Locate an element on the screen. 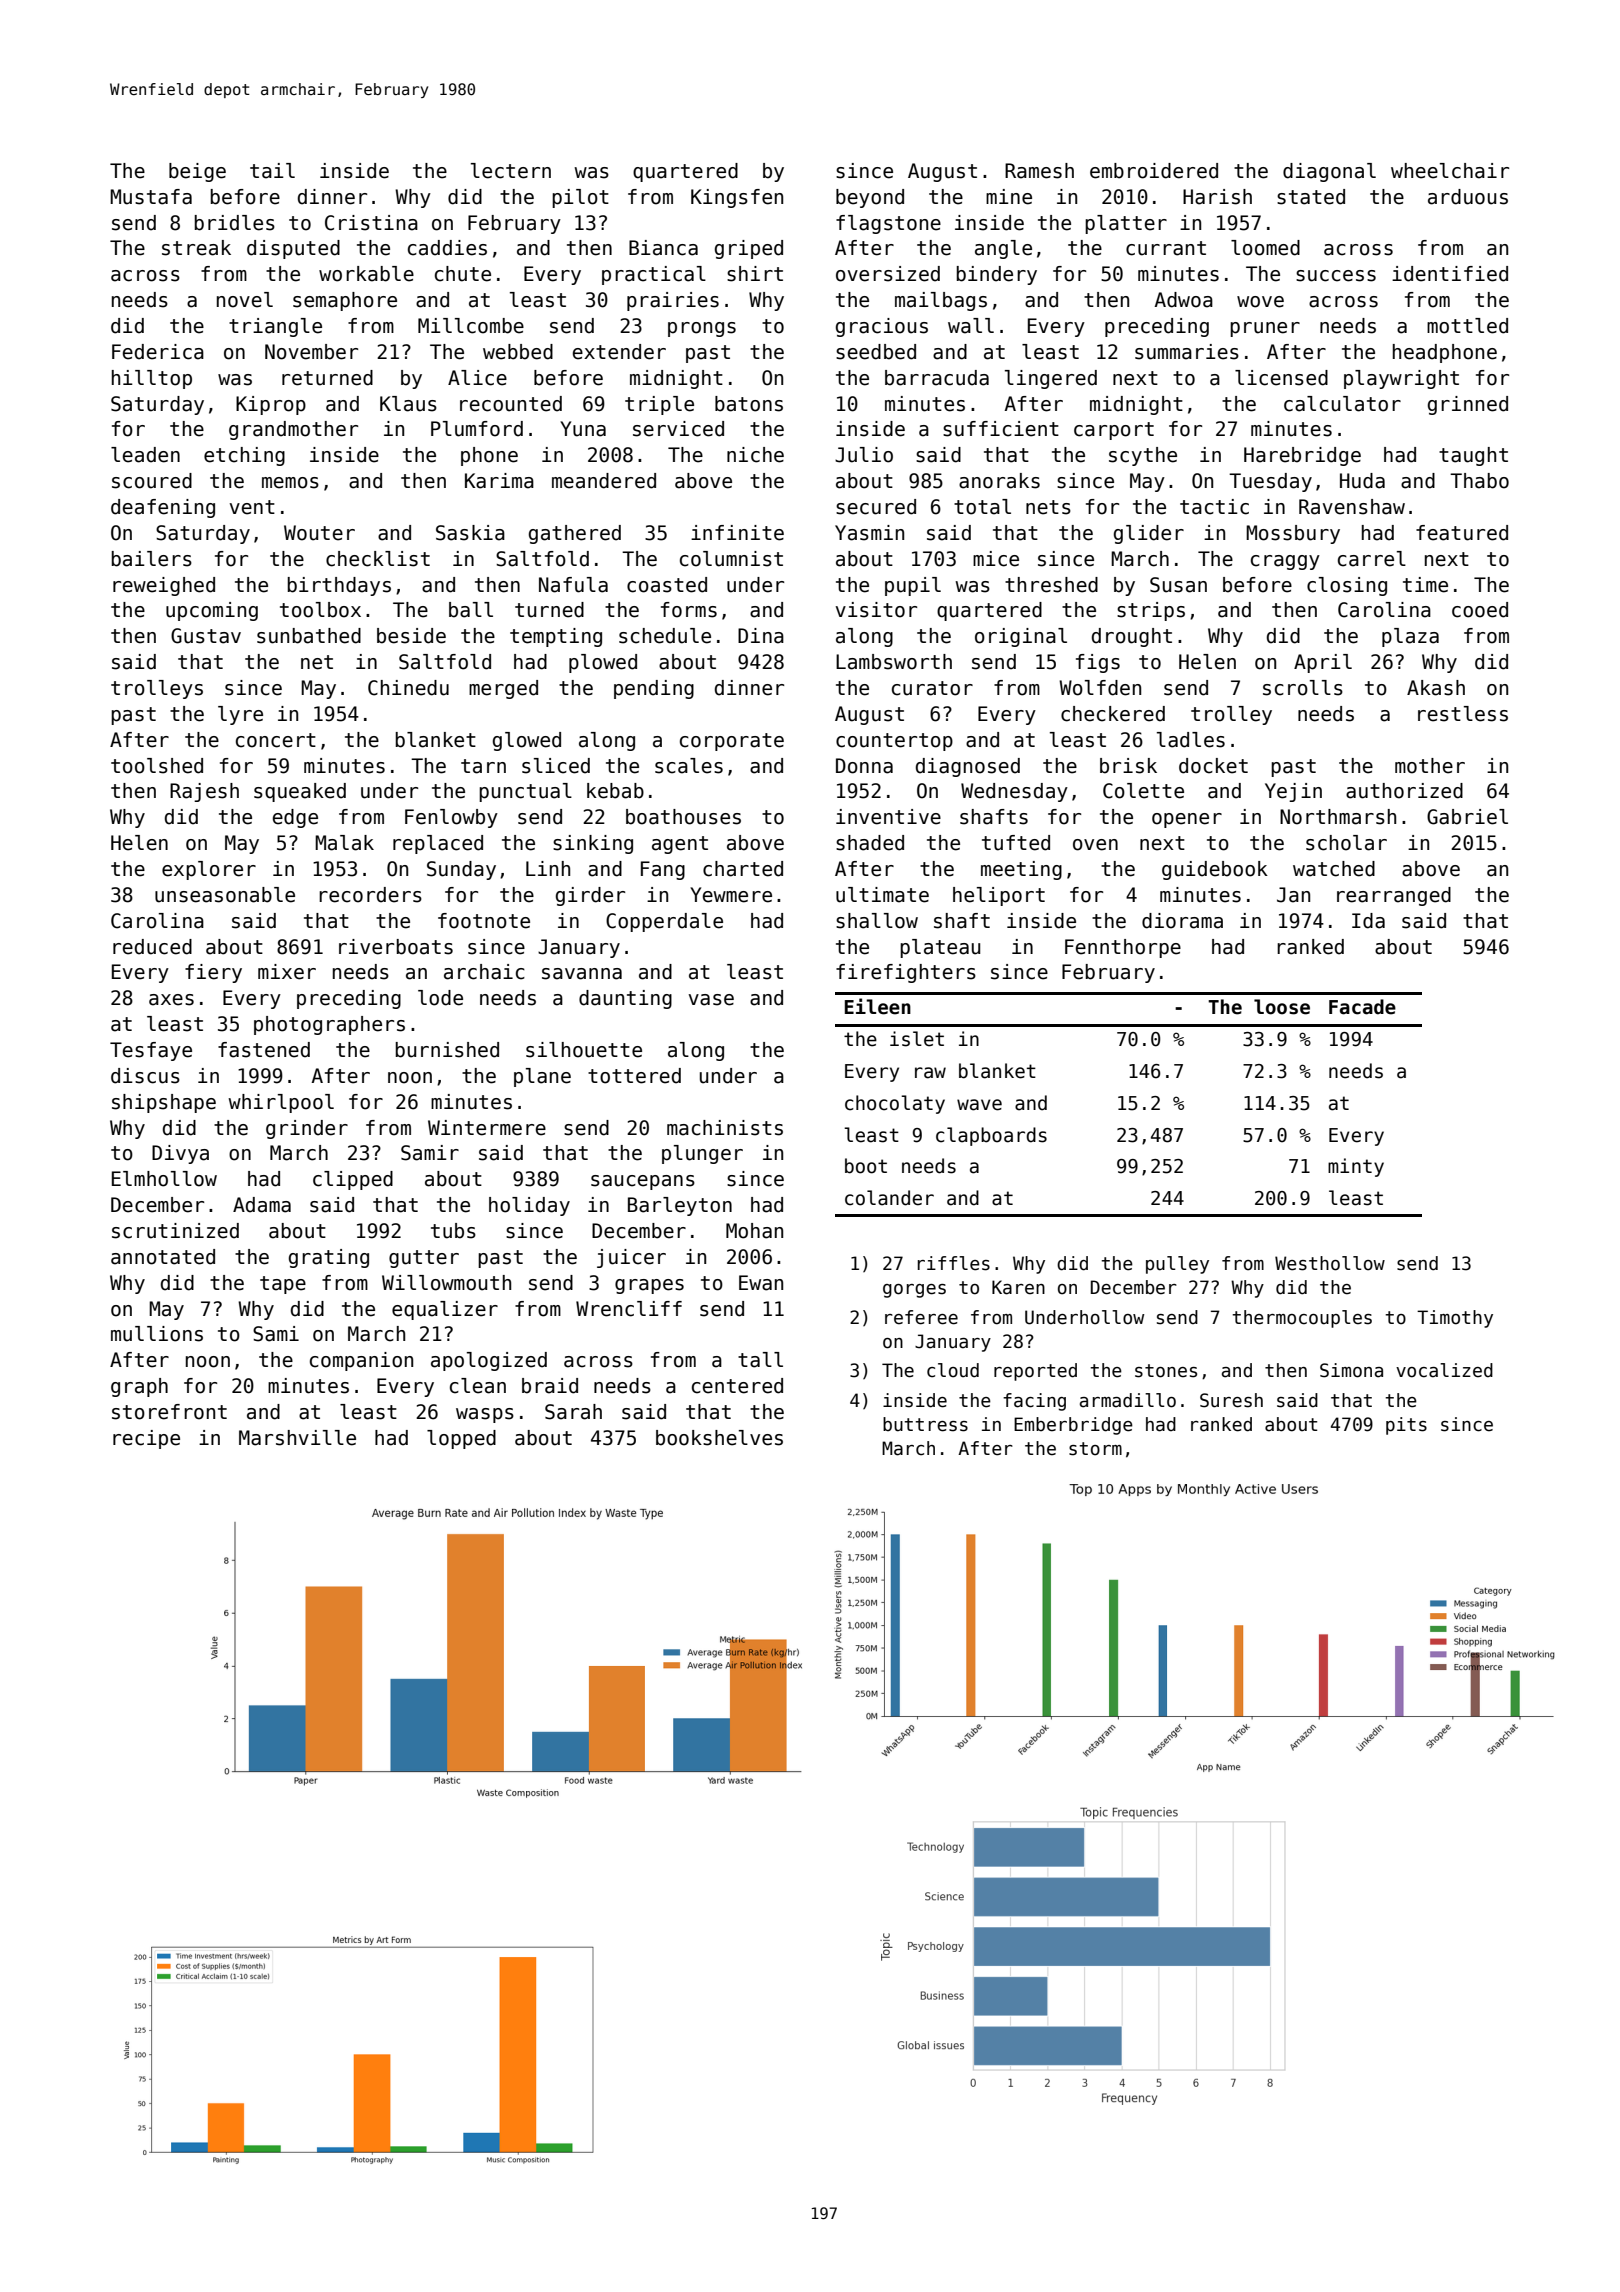 The height and width of the screenshot is (2292, 1620). hilltop is located at coordinates (152, 379).
